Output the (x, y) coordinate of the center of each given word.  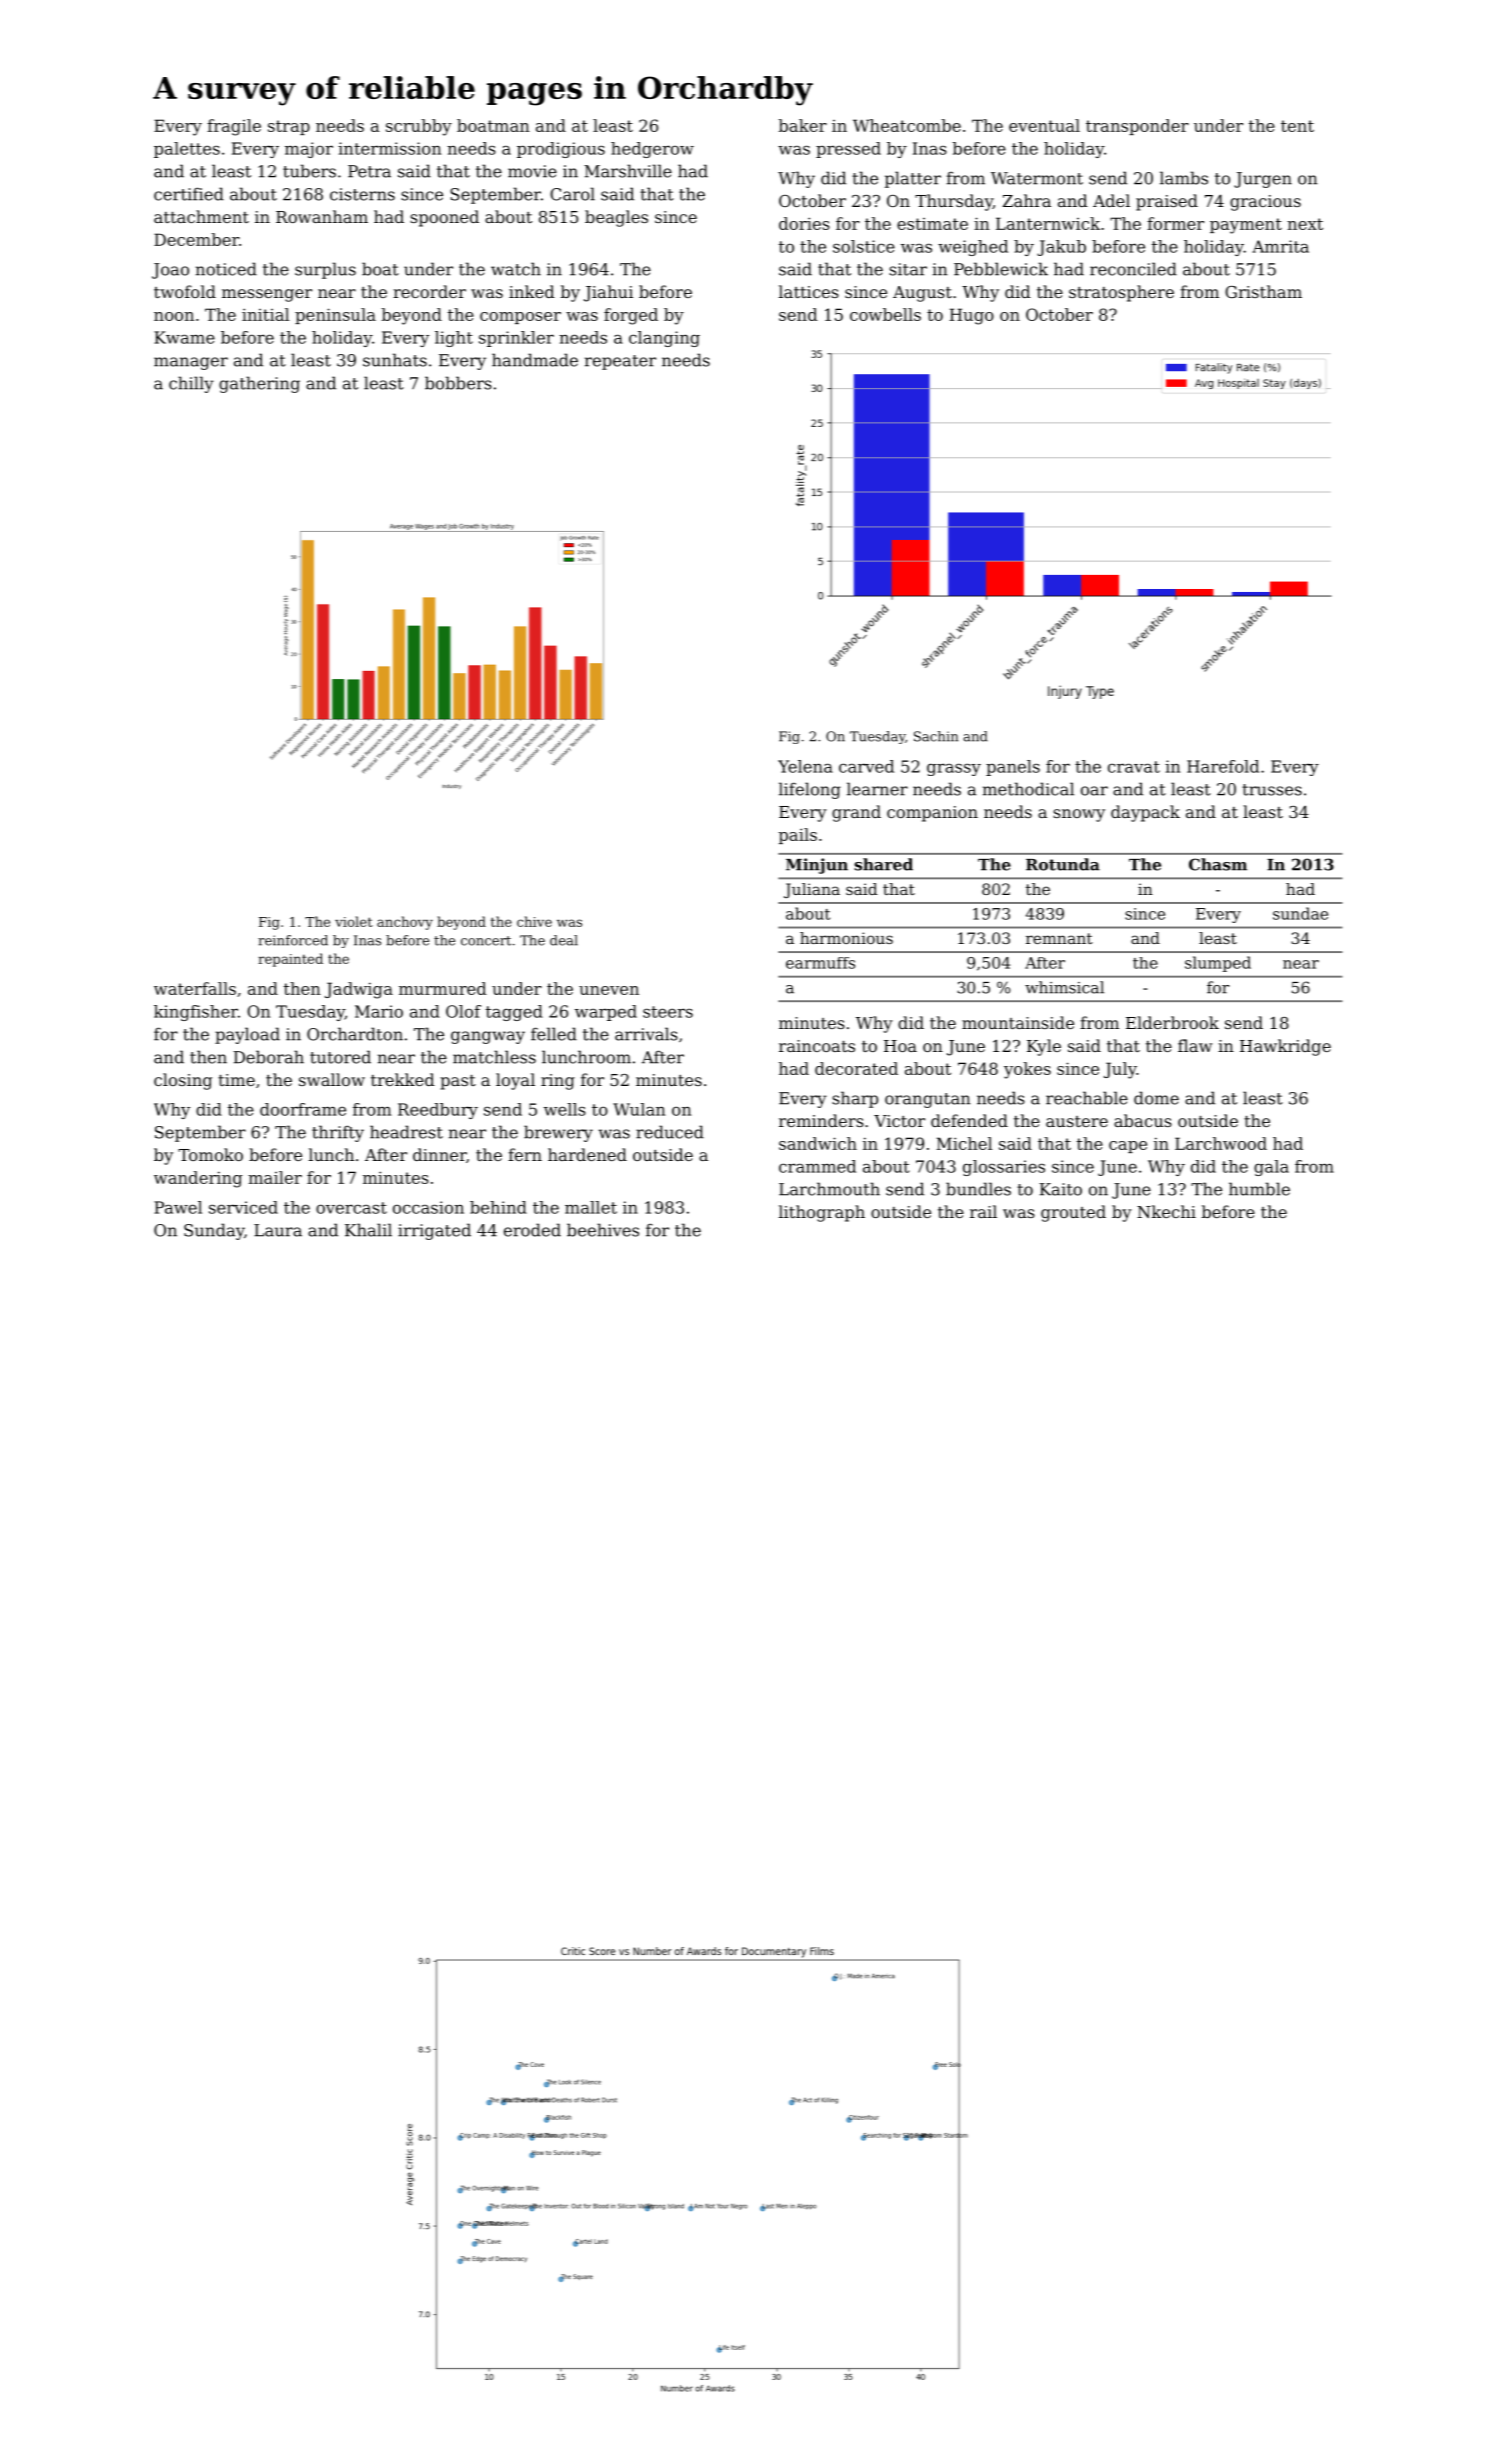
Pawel (178, 1207)
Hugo (971, 316)
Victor (899, 1121)
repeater (620, 362)
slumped (1218, 964)
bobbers (458, 383)
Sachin (936, 736)
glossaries (1004, 1168)
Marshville (628, 171)
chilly (191, 384)
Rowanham (322, 216)
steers (668, 1012)
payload (247, 1035)
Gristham (1263, 291)
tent (1297, 126)
